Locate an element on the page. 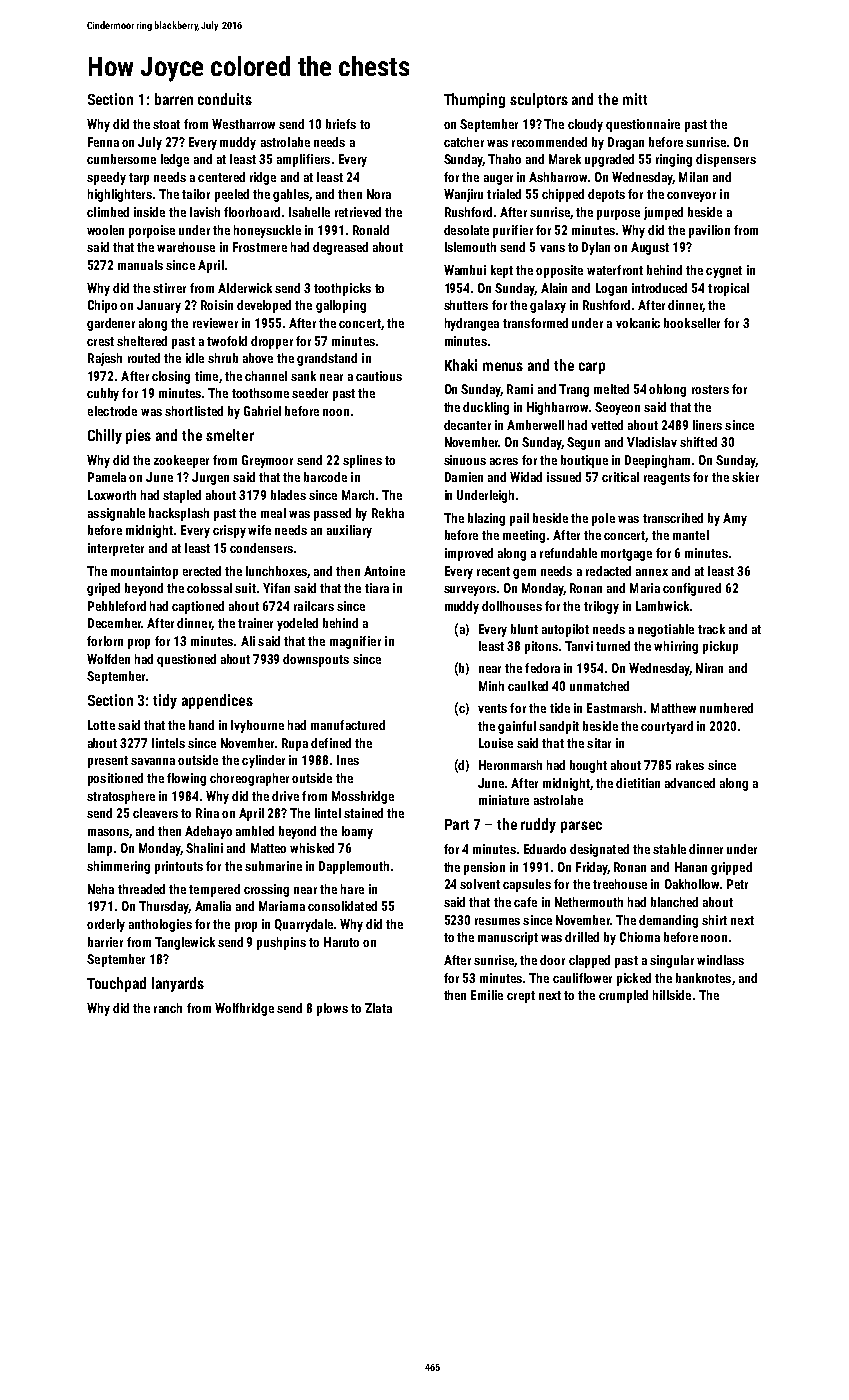 This document has height=1400, width=849. configured is located at coordinates (692, 589).
